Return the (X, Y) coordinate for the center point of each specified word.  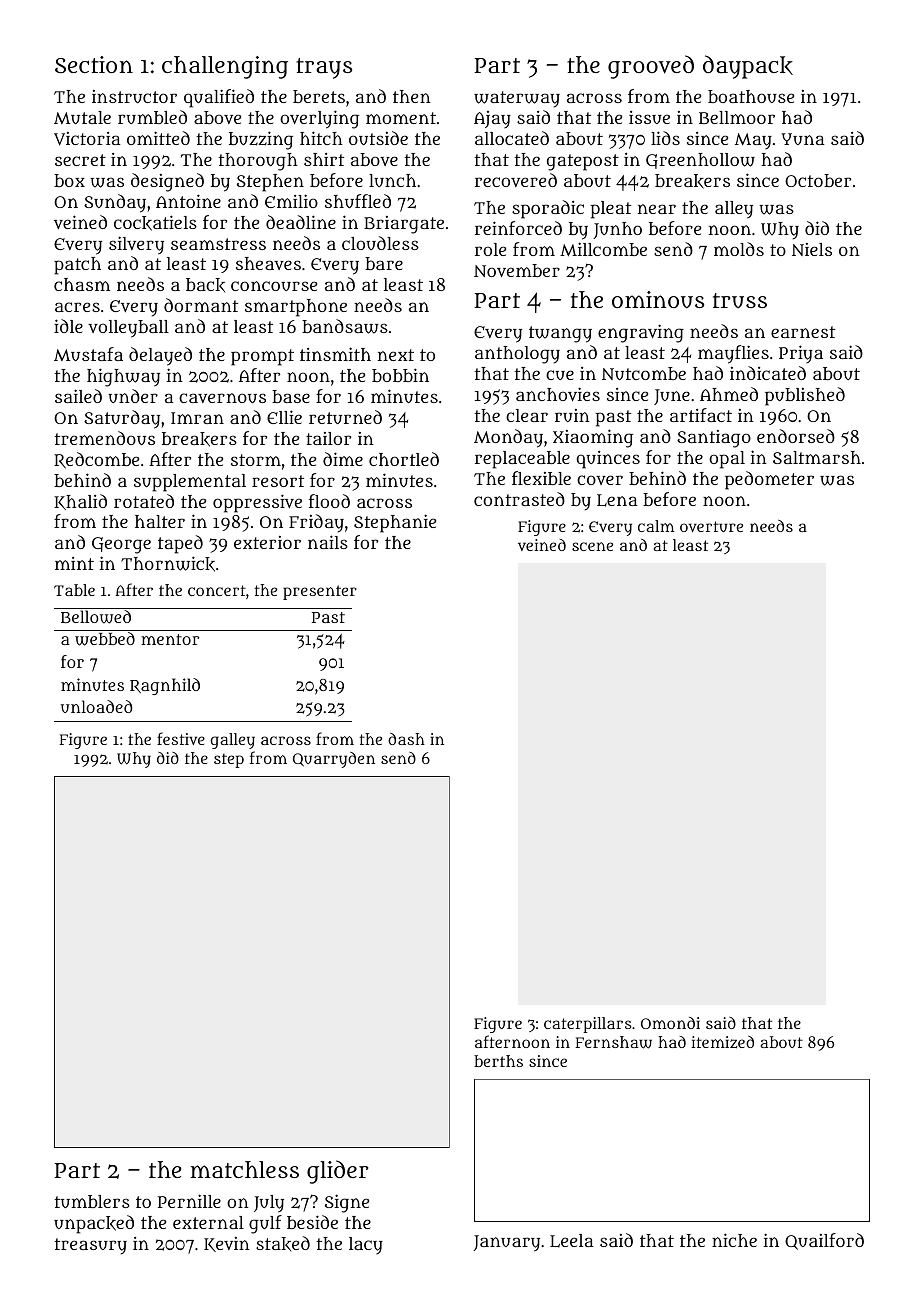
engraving (641, 333)
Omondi (670, 1023)
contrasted (519, 499)
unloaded (96, 706)
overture (711, 526)
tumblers (92, 1201)
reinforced (518, 228)
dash (406, 739)
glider (338, 1172)
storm (256, 460)
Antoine (188, 201)
